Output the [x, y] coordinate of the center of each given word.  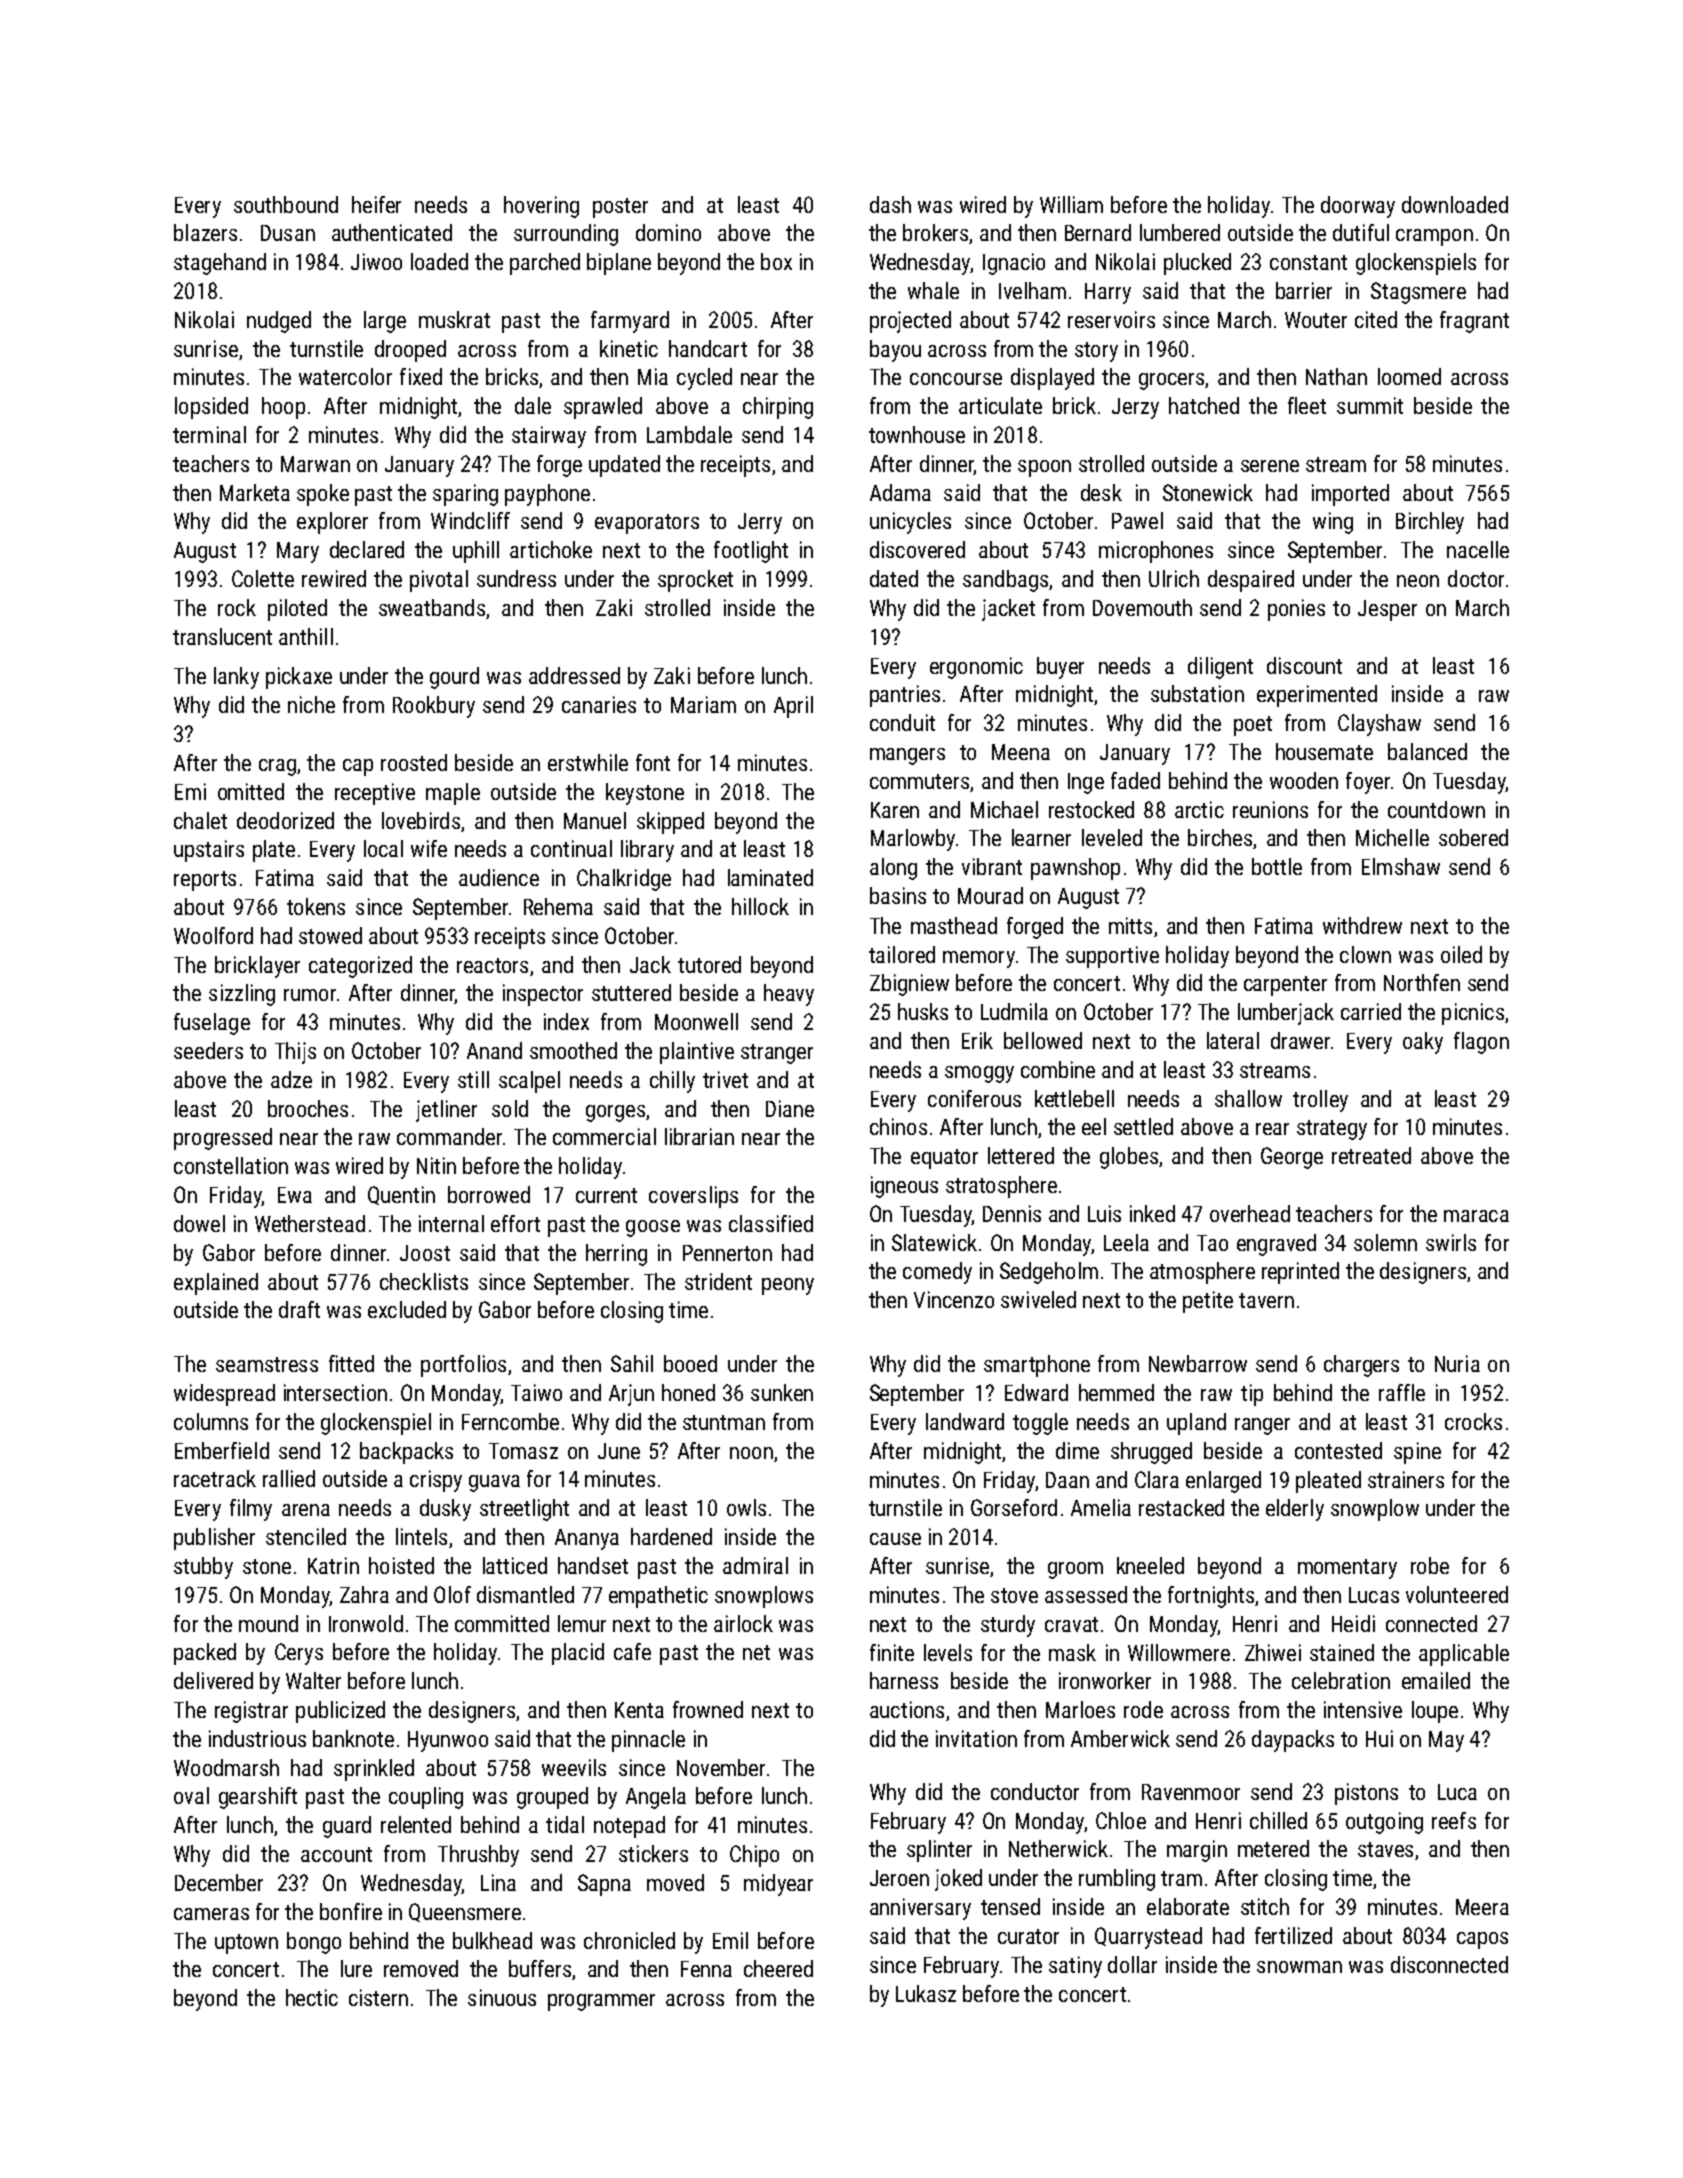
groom [1075, 1570]
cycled [704, 379]
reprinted [1300, 1273]
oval [191, 1795]
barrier [1304, 290]
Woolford [213, 935]
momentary [1347, 1569]
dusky [445, 1510]
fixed [421, 376]
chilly [672, 1082]
